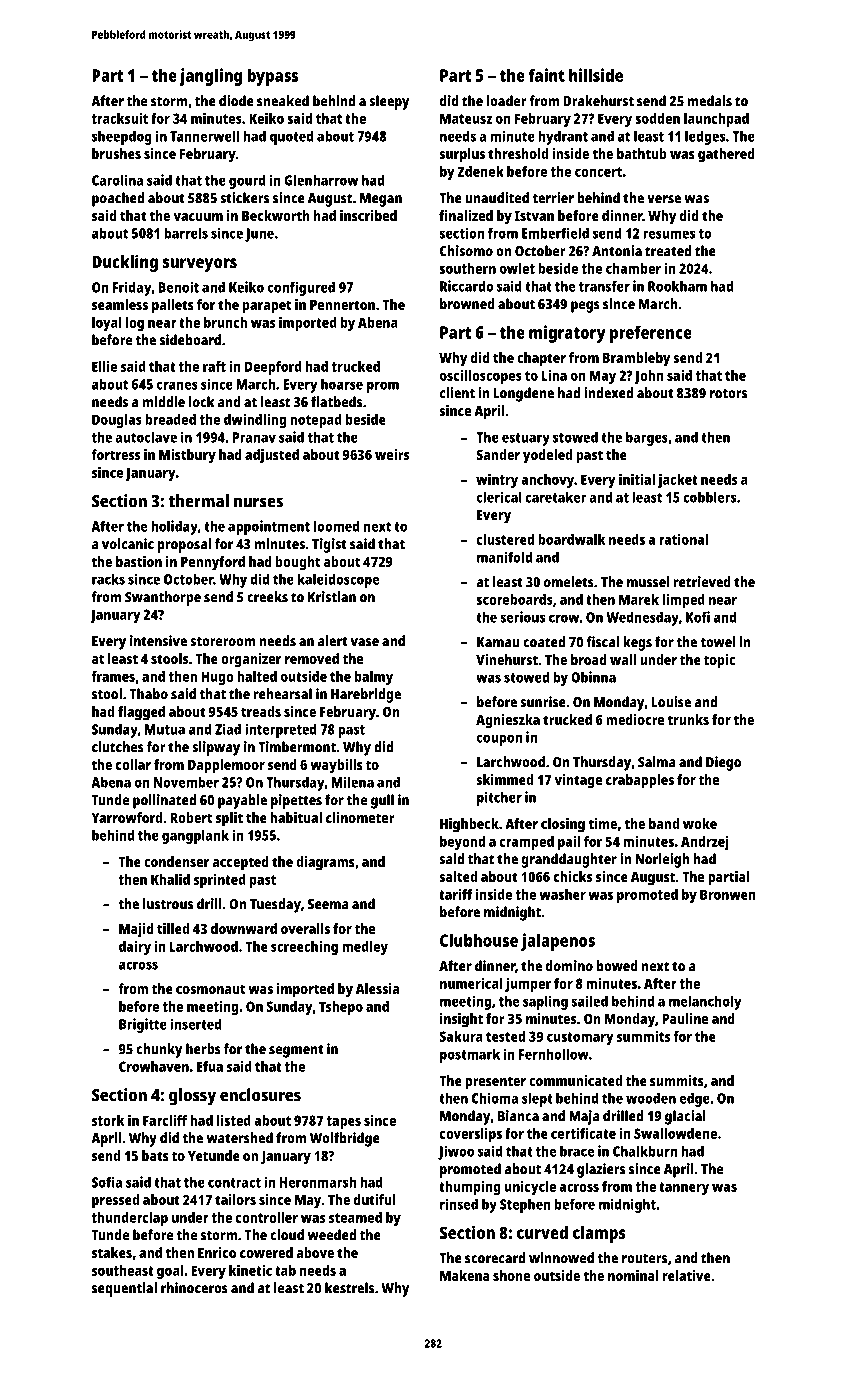 This document has height=1400, width=849. What do you see at coordinates (662, 860) in the document?
I see `Norleigh` at bounding box center [662, 860].
